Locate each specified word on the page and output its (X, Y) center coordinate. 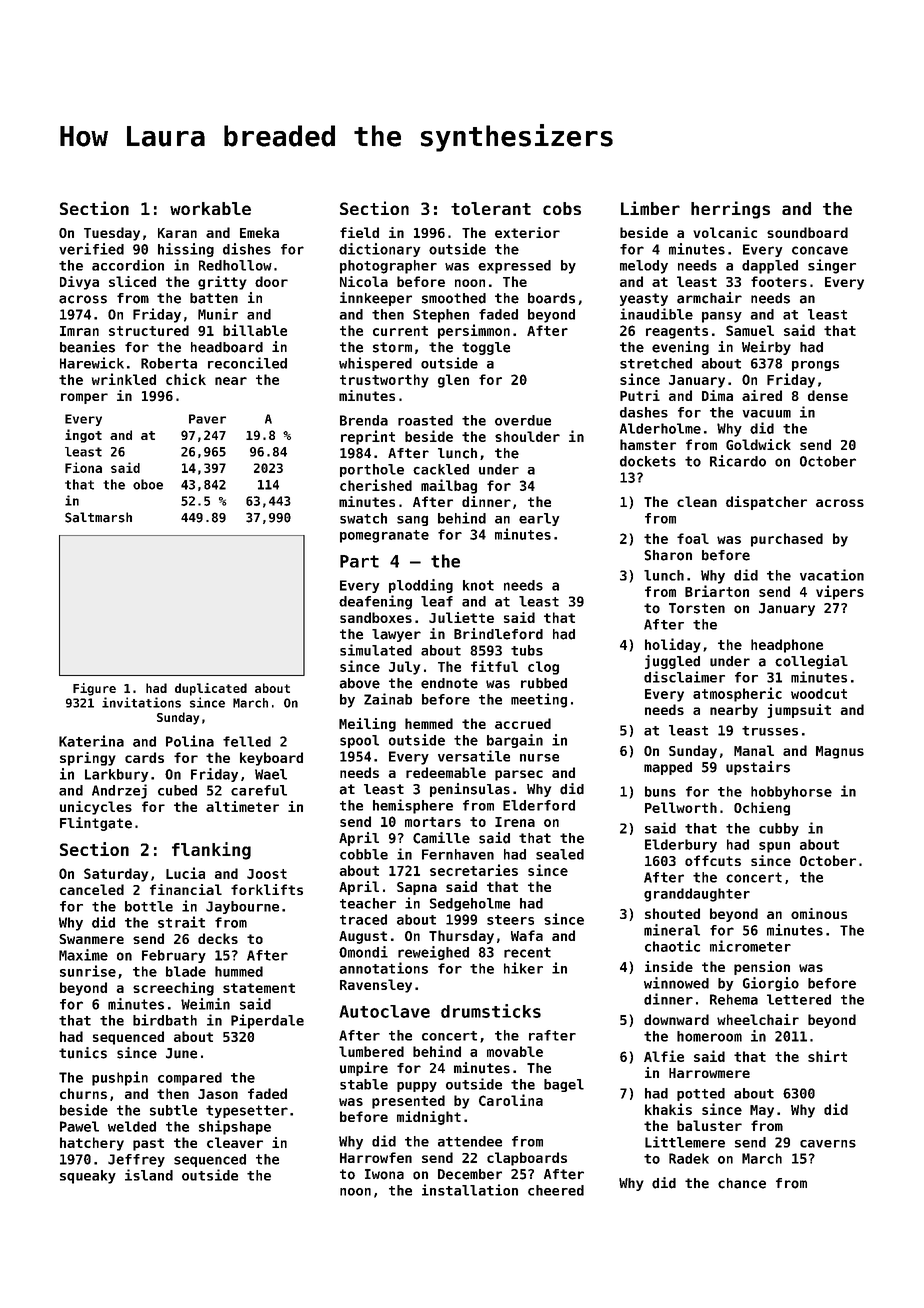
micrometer (750, 946)
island (149, 1175)
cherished (376, 485)
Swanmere (91, 939)
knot (478, 585)
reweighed (433, 953)
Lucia (185, 873)
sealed (560, 854)
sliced (132, 281)
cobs (562, 208)
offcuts (713, 860)
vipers (840, 592)
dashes (644, 412)
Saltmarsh (98, 517)
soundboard (807, 232)
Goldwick (758, 444)
